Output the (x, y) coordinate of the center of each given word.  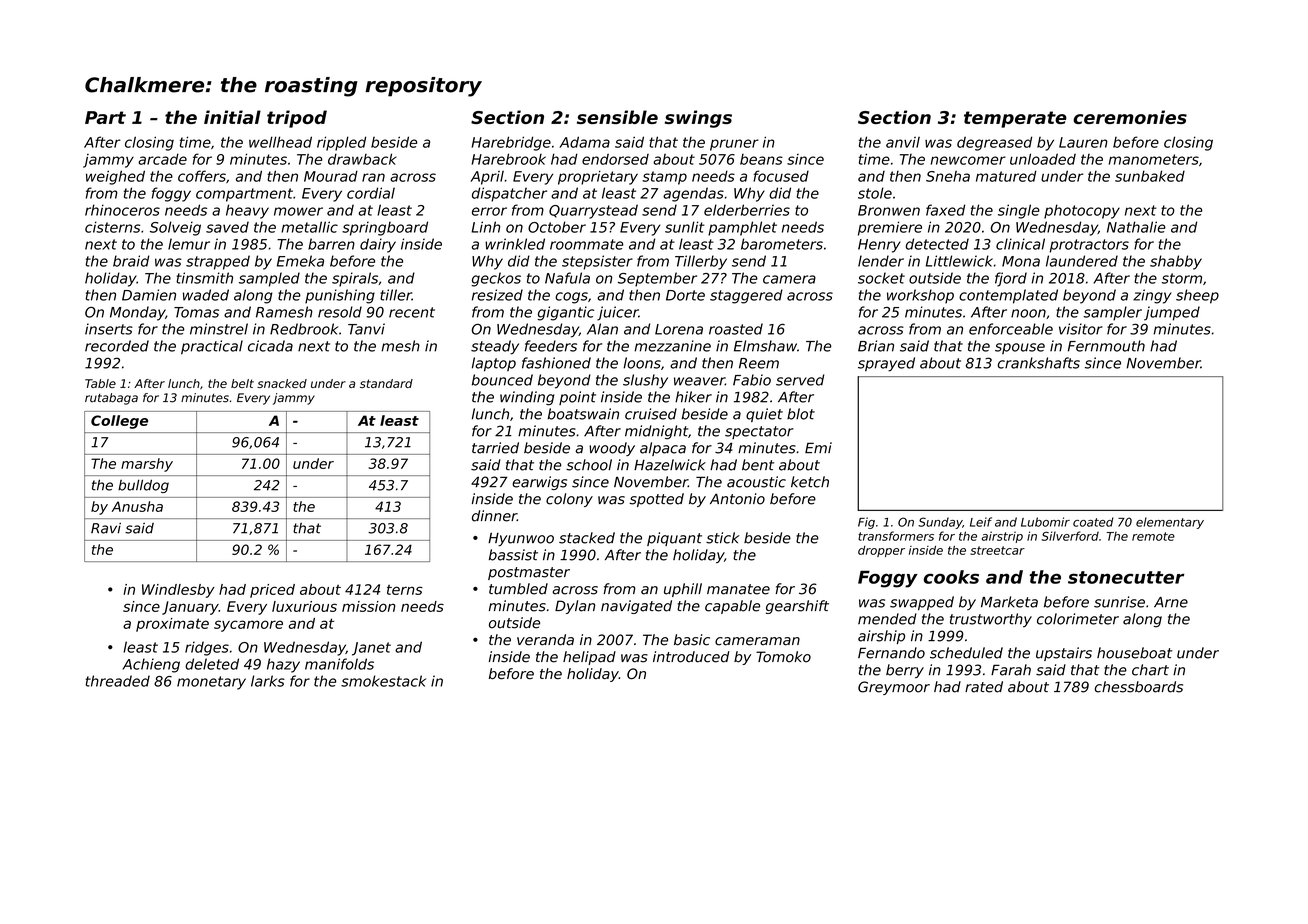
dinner (494, 516)
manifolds (339, 664)
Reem (759, 363)
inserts (109, 329)
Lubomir (1045, 522)
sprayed (886, 364)
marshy (147, 465)
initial (232, 117)
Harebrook (508, 159)
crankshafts (1039, 363)
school (589, 465)
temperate (1015, 119)
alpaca (663, 449)
